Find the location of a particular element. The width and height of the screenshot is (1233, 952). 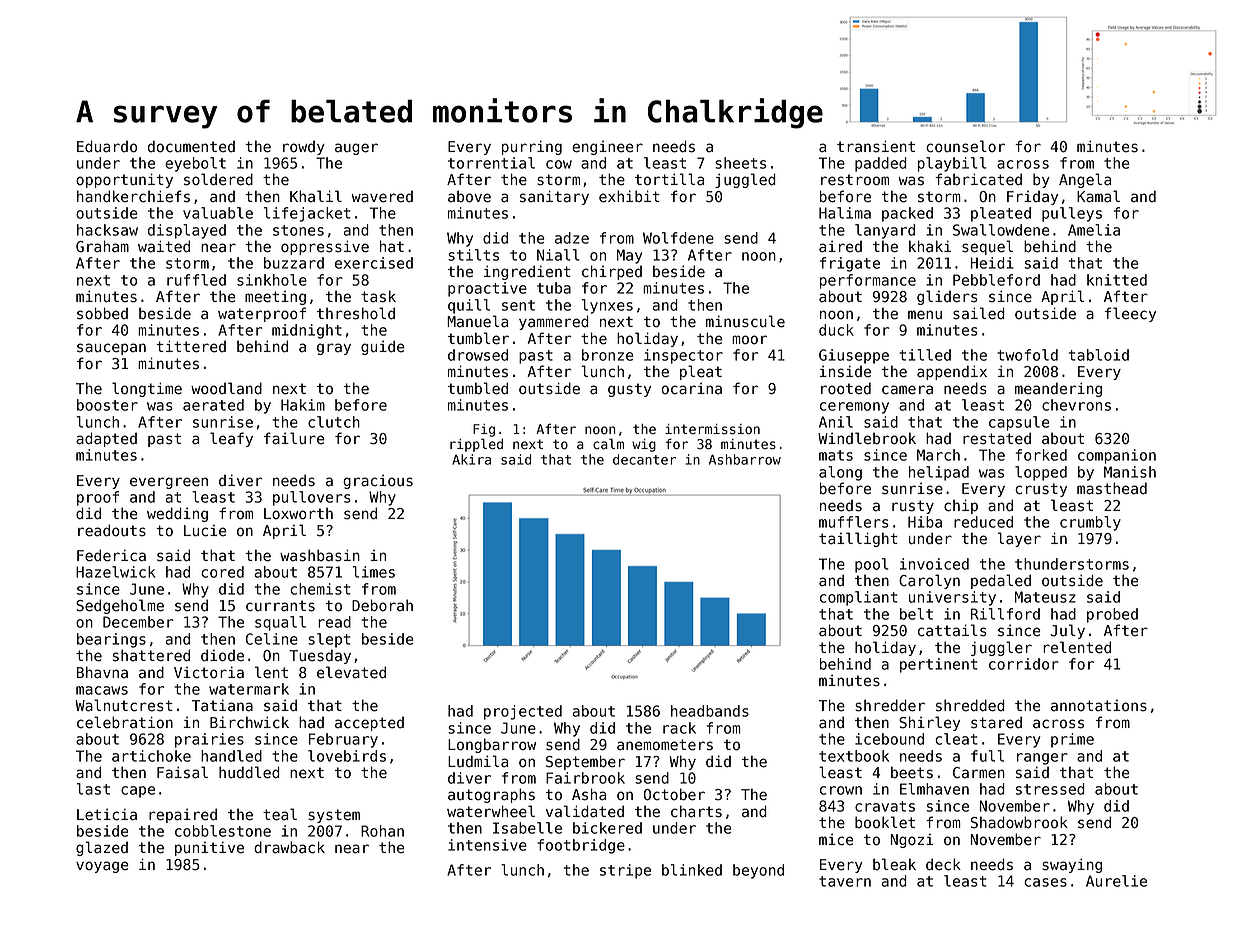

ocarina is located at coordinates (692, 388).
